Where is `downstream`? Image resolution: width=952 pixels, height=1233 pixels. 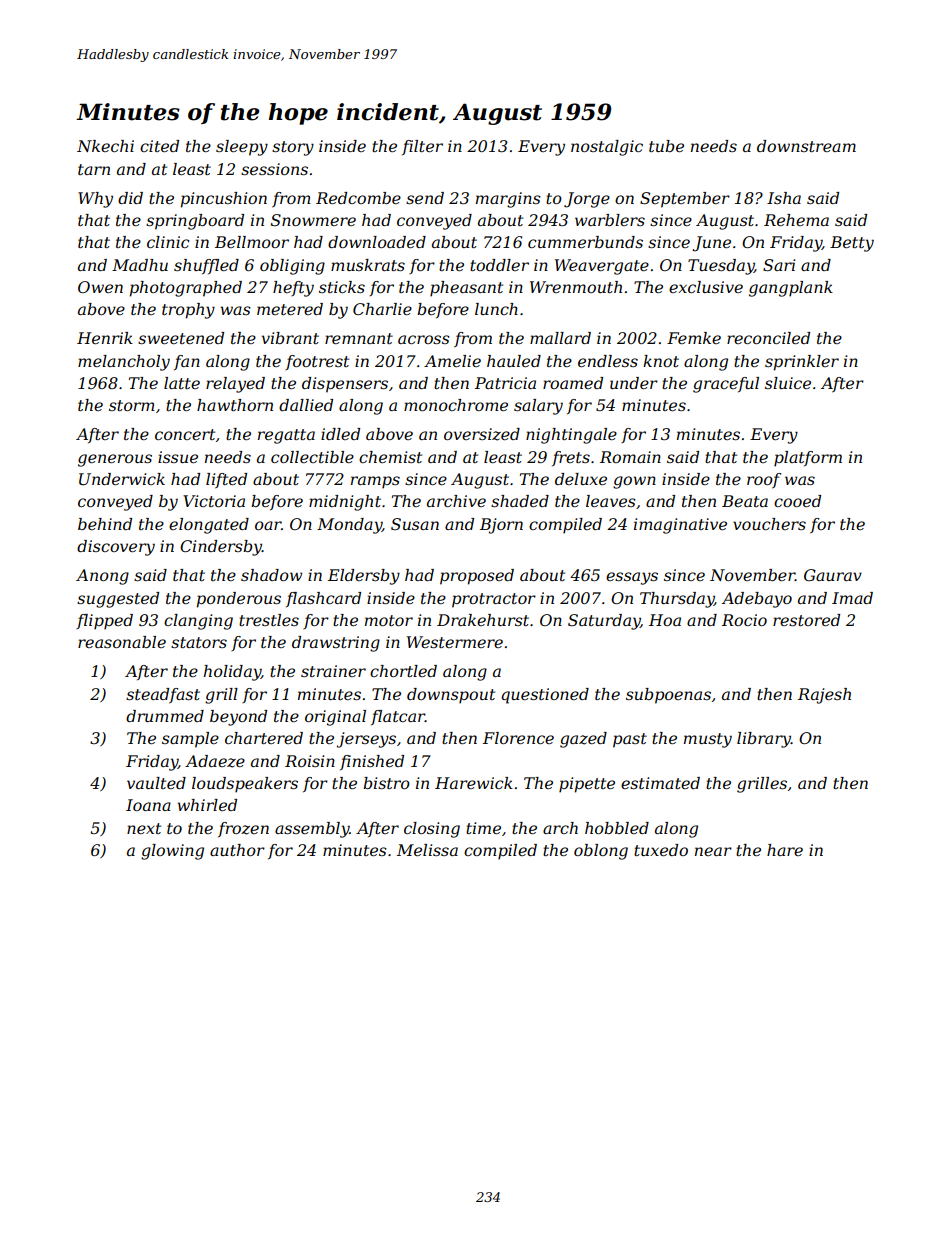
downstream is located at coordinates (806, 146).
